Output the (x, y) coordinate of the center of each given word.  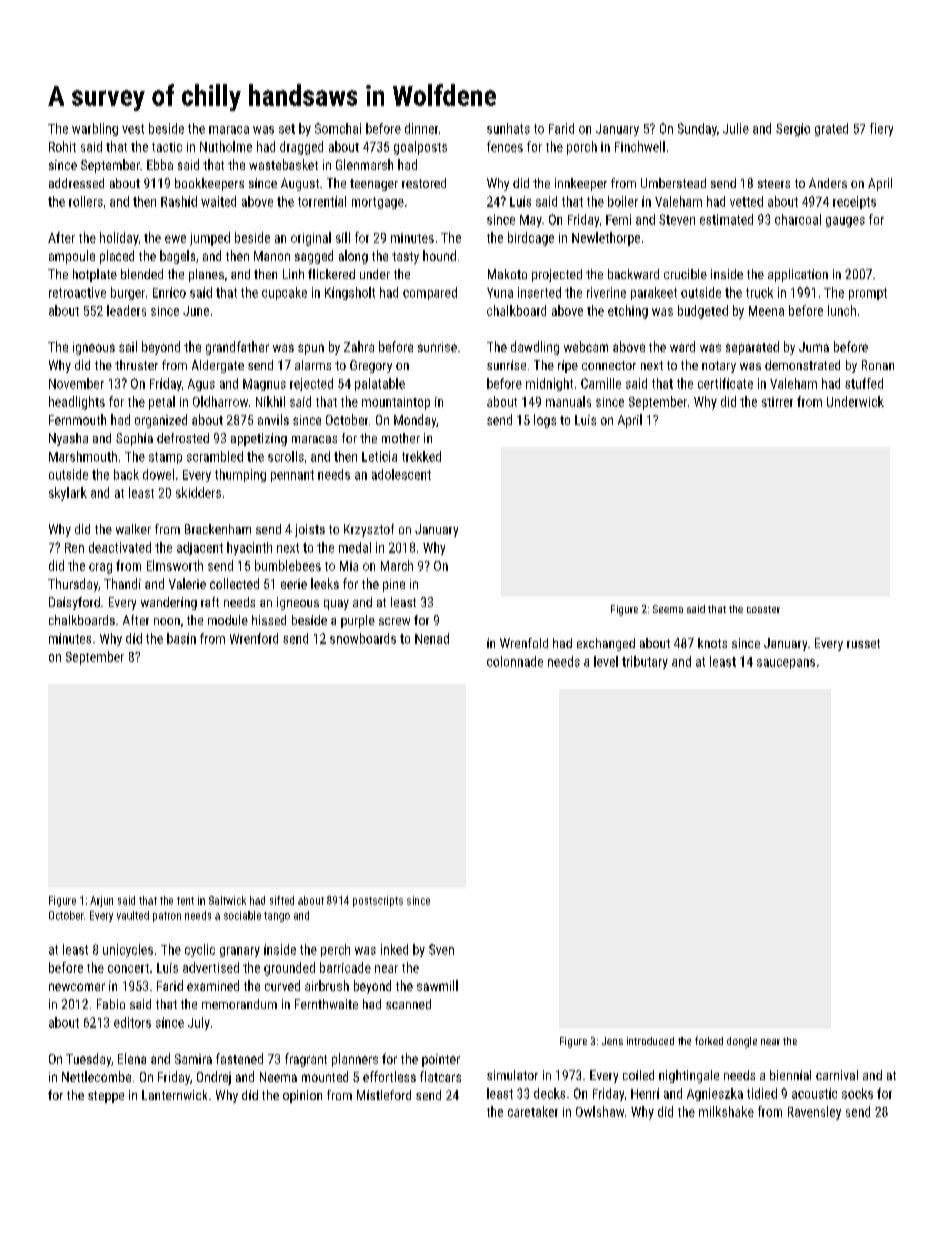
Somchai (338, 128)
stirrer (777, 402)
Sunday (697, 129)
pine (394, 585)
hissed (269, 620)
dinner (421, 128)
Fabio (111, 1004)
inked (394, 949)
